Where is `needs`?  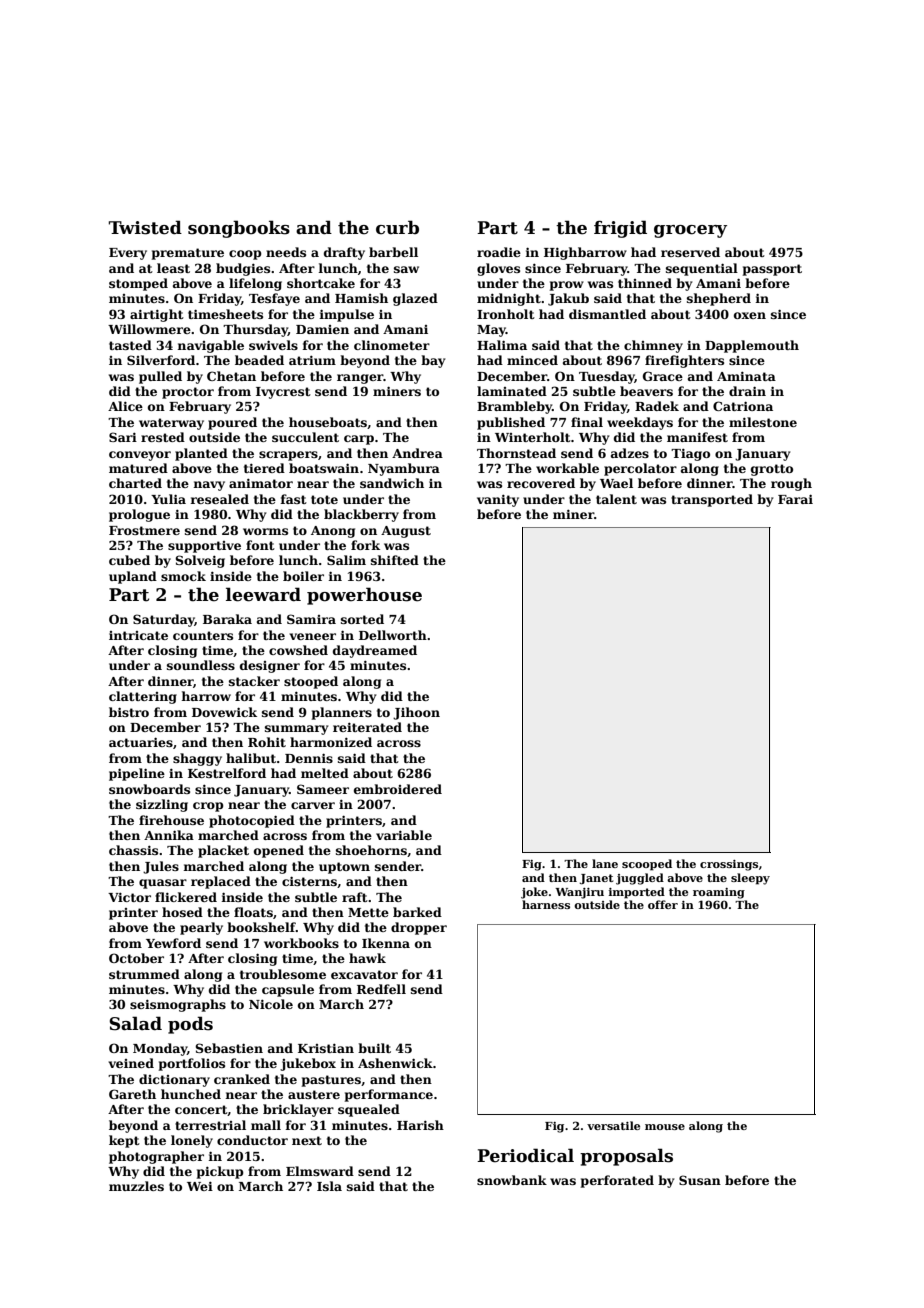 needs is located at coordinates (286, 252).
